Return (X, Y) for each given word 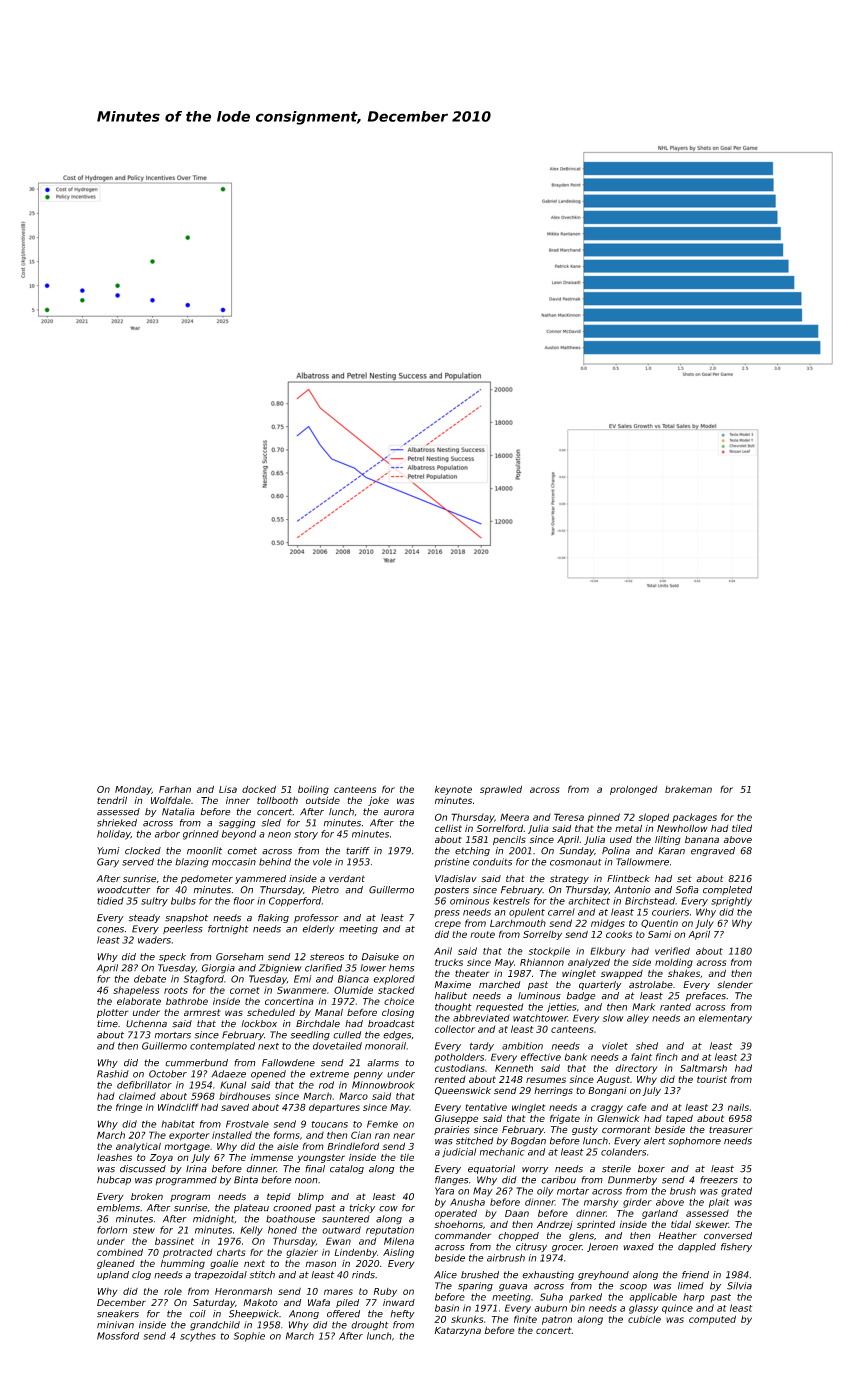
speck (172, 957)
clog (141, 1275)
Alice (445, 1275)
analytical (138, 1147)
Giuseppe (456, 1119)
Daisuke (380, 957)
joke (378, 801)
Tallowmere (642, 862)
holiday (114, 835)
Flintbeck (628, 879)
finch (667, 1057)
